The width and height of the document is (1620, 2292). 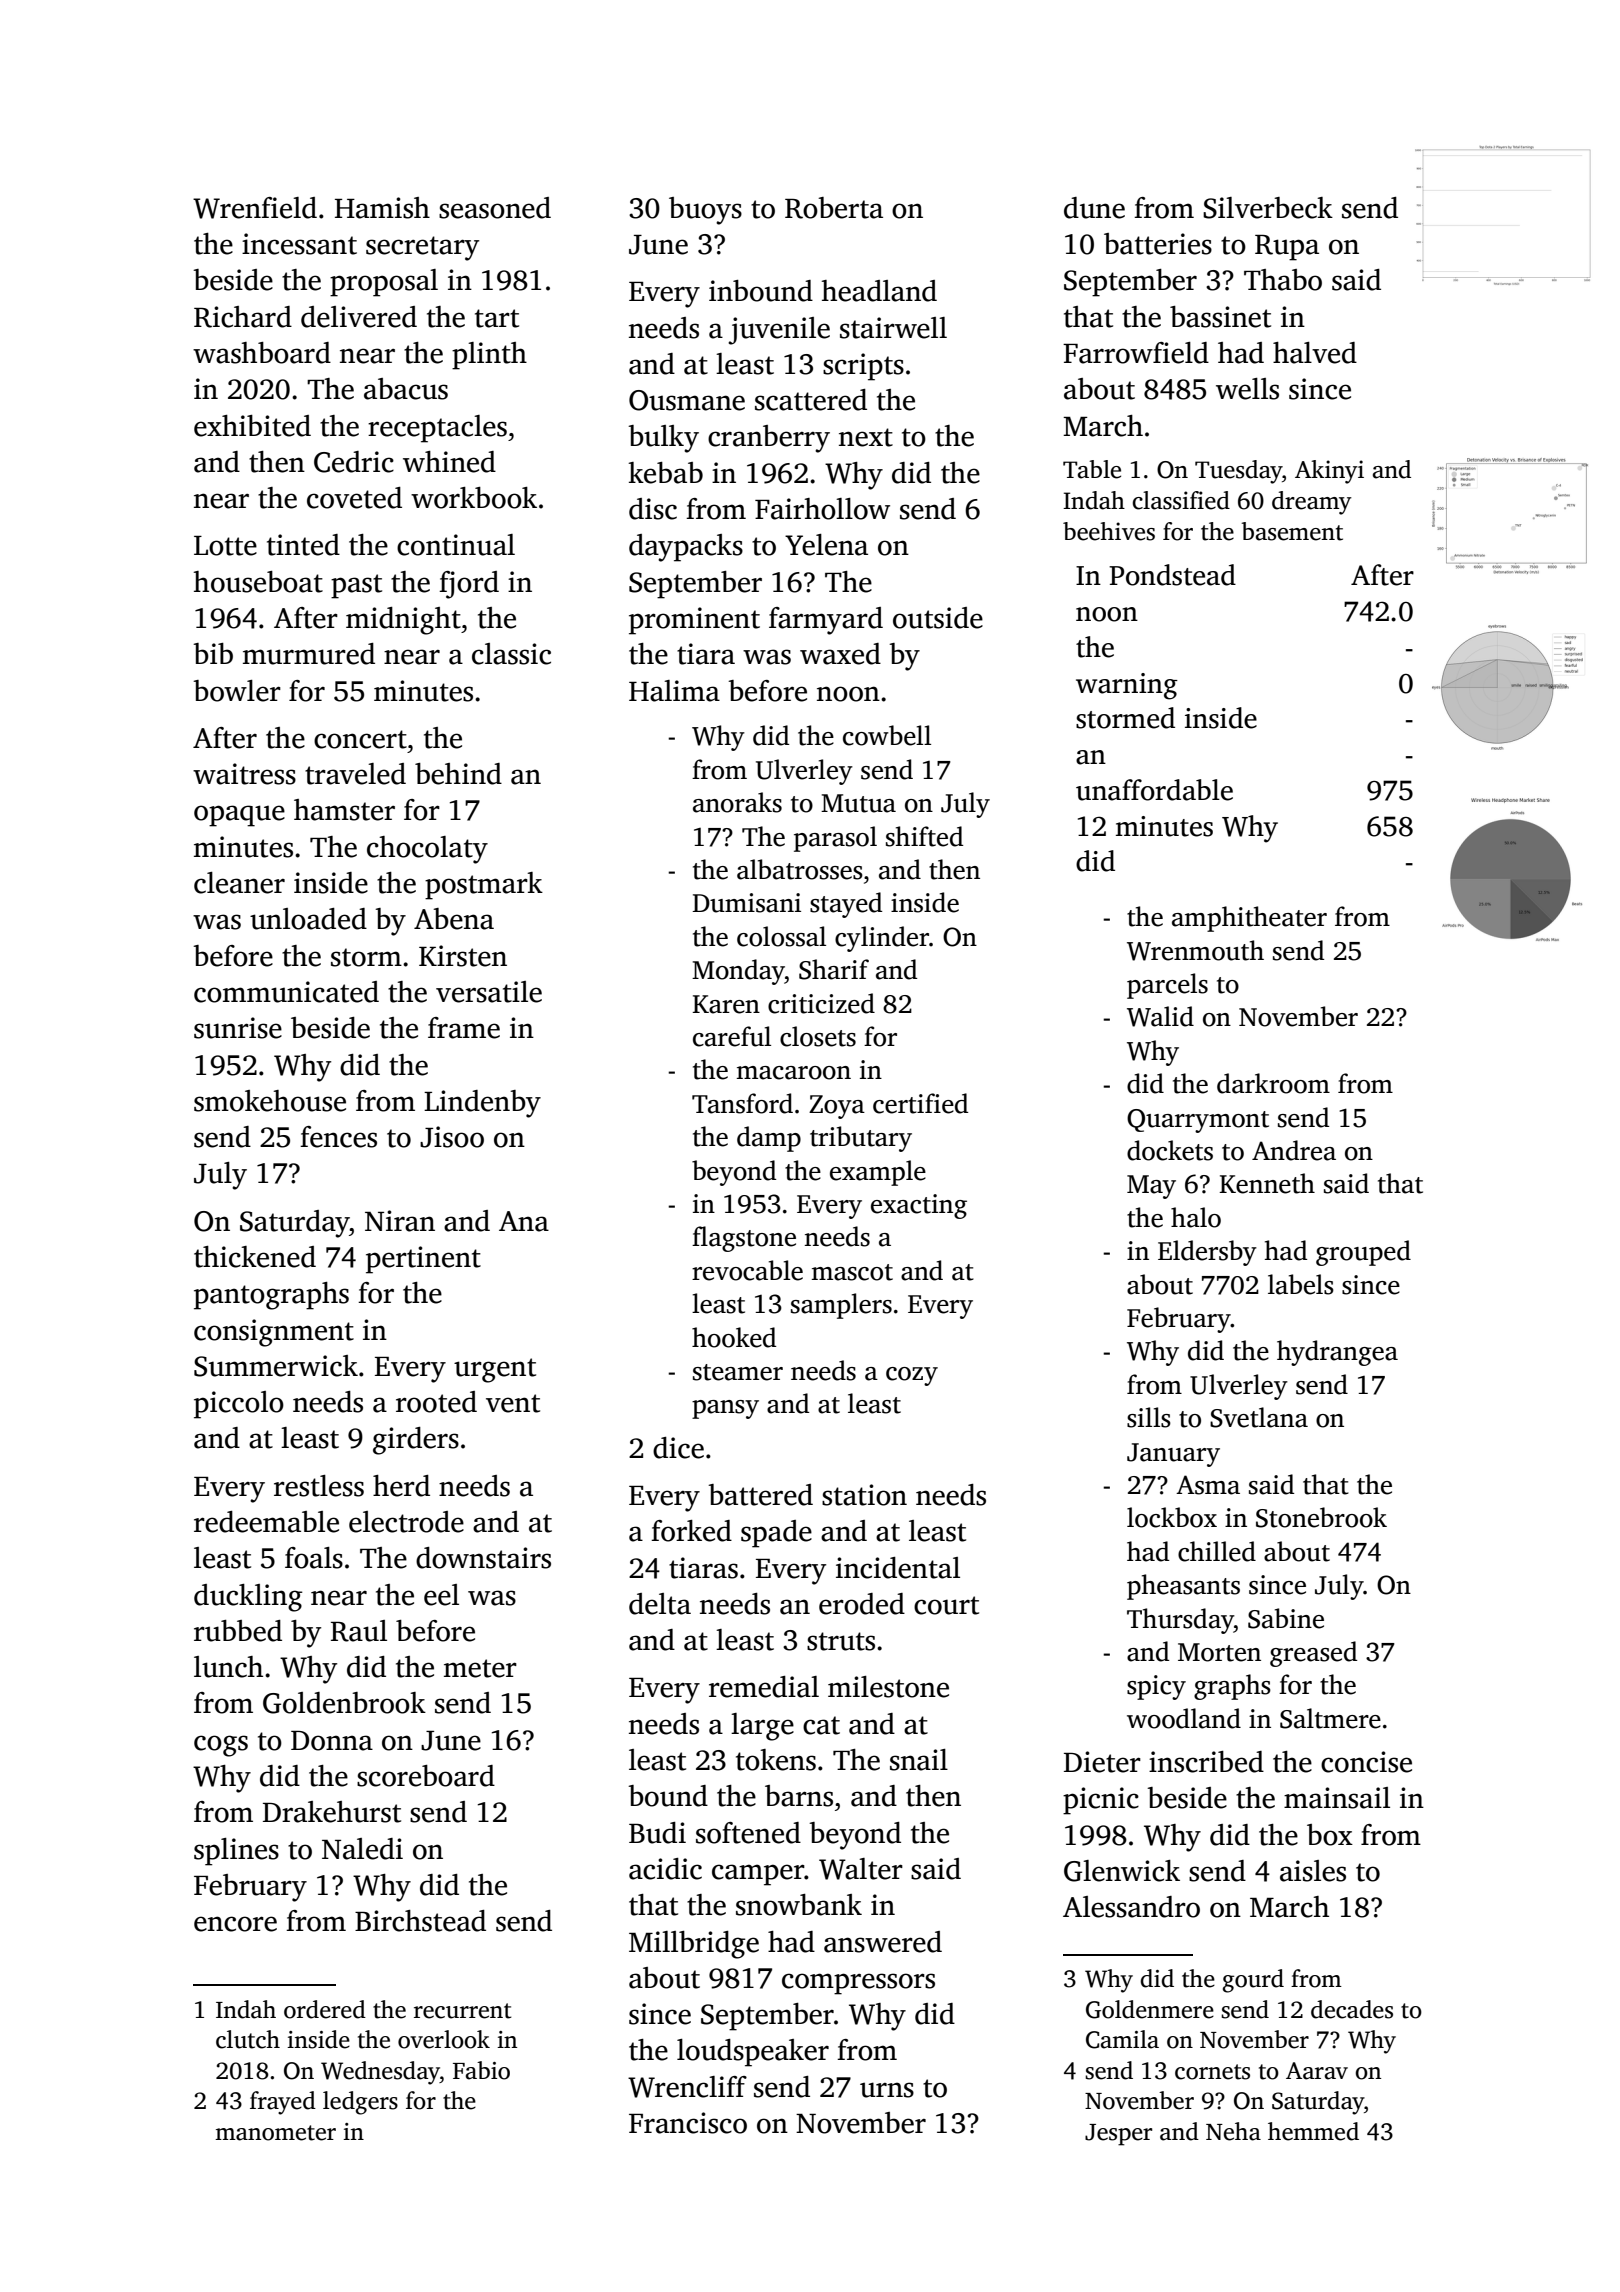 What do you see at coordinates (694, 621) in the document?
I see `prominent` at bounding box center [694, 621].
